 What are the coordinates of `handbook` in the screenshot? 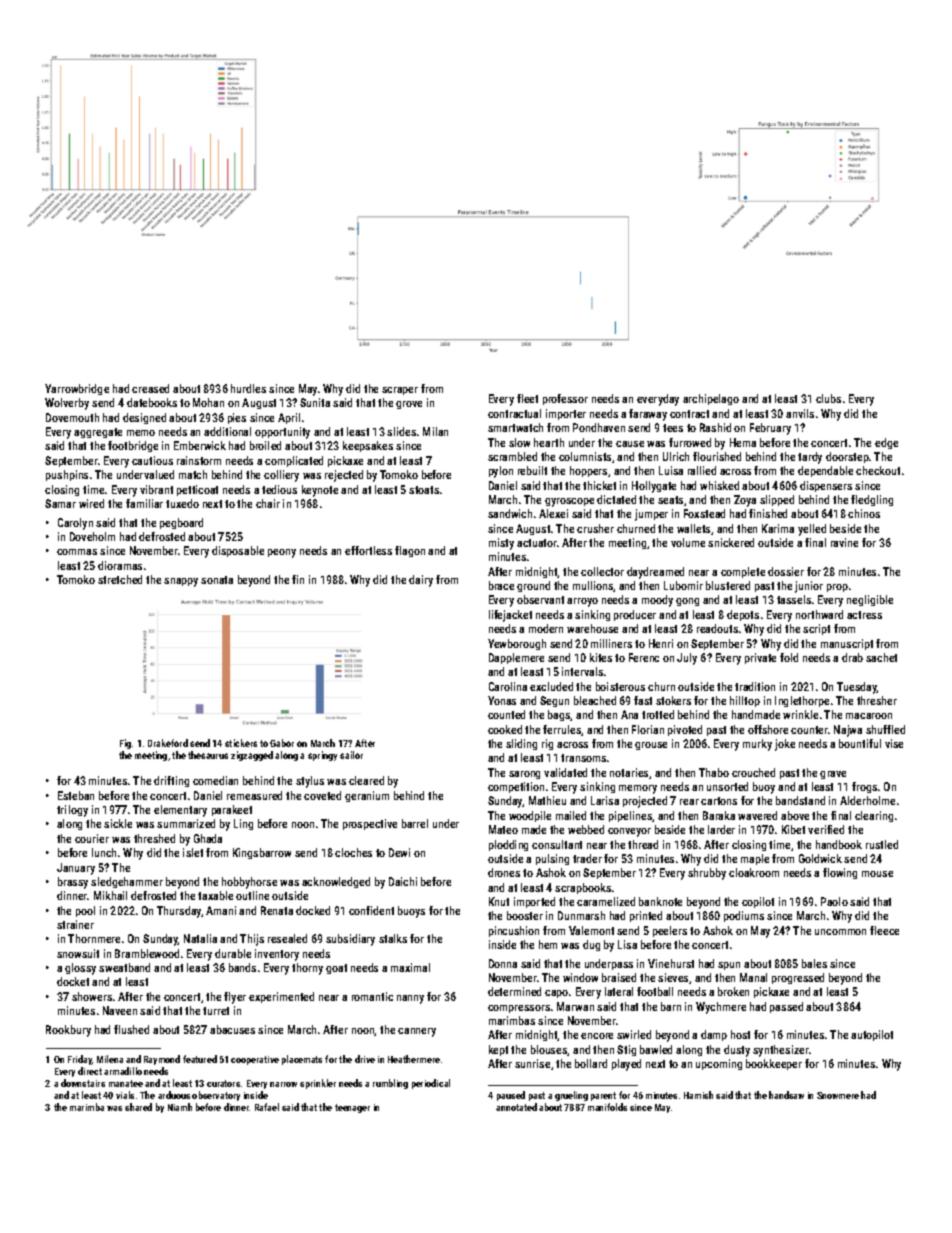 It's located at (839, 844).
